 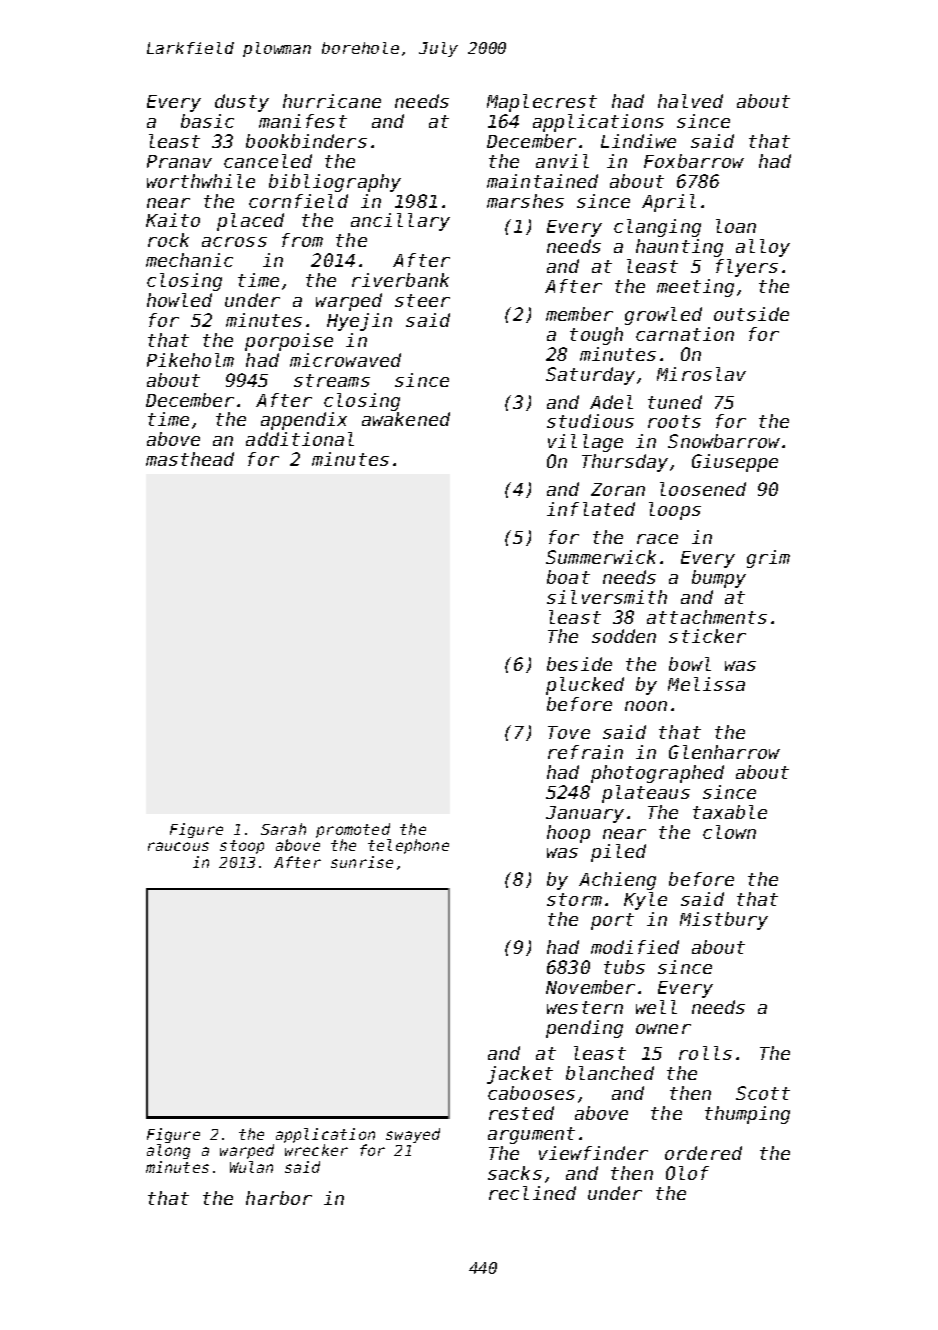 I want to click on stoop, so click(x=242, y=847).
